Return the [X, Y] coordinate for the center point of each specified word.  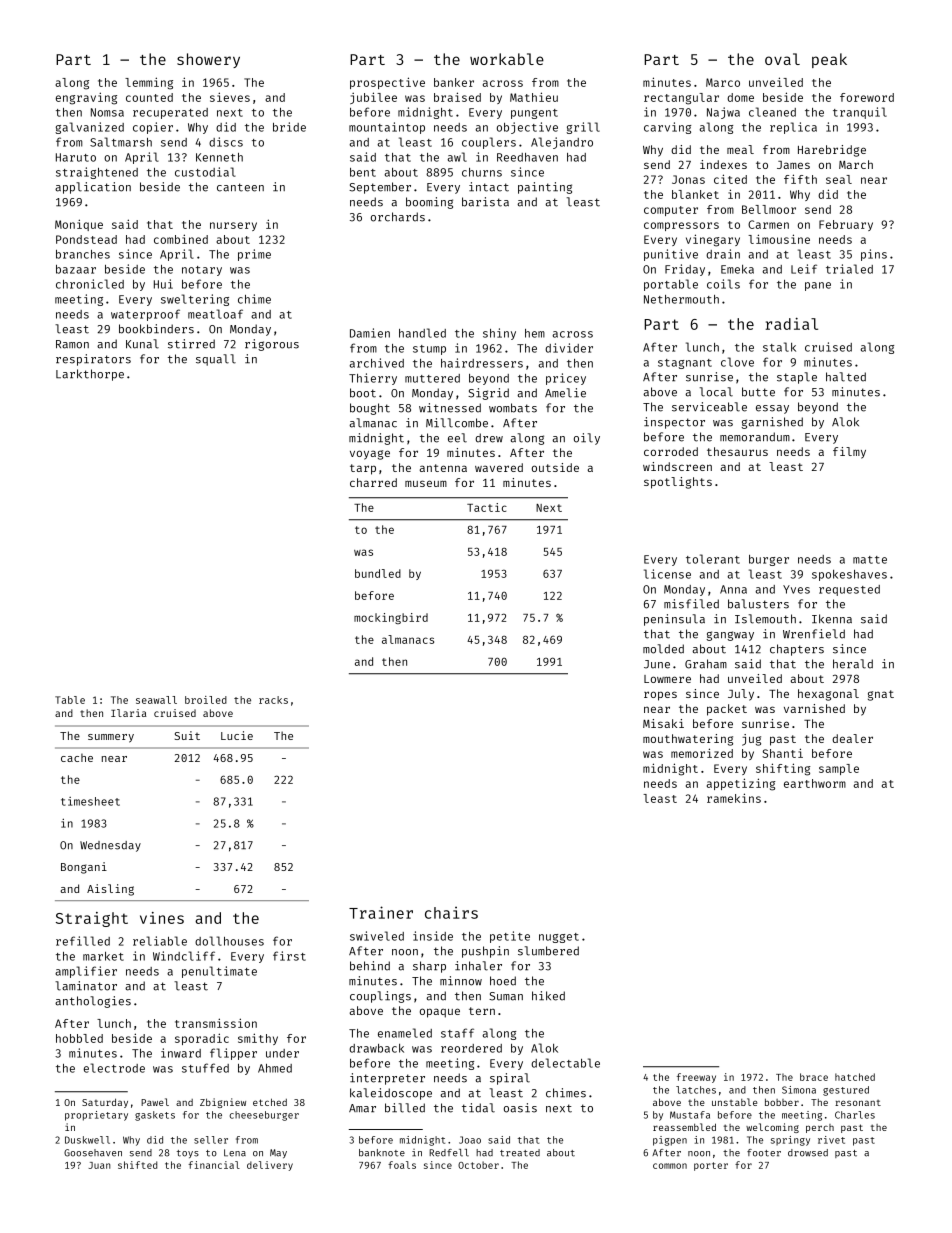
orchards [398, 217]
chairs [451, 913]
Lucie [237, 735]
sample [839, 769]
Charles [855, 1115]
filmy [849, 453]
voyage [370, 455]
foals [402, 1165]
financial [214, 1165]
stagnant [685, 364]
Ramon [72, 344]
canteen [240, 187]
